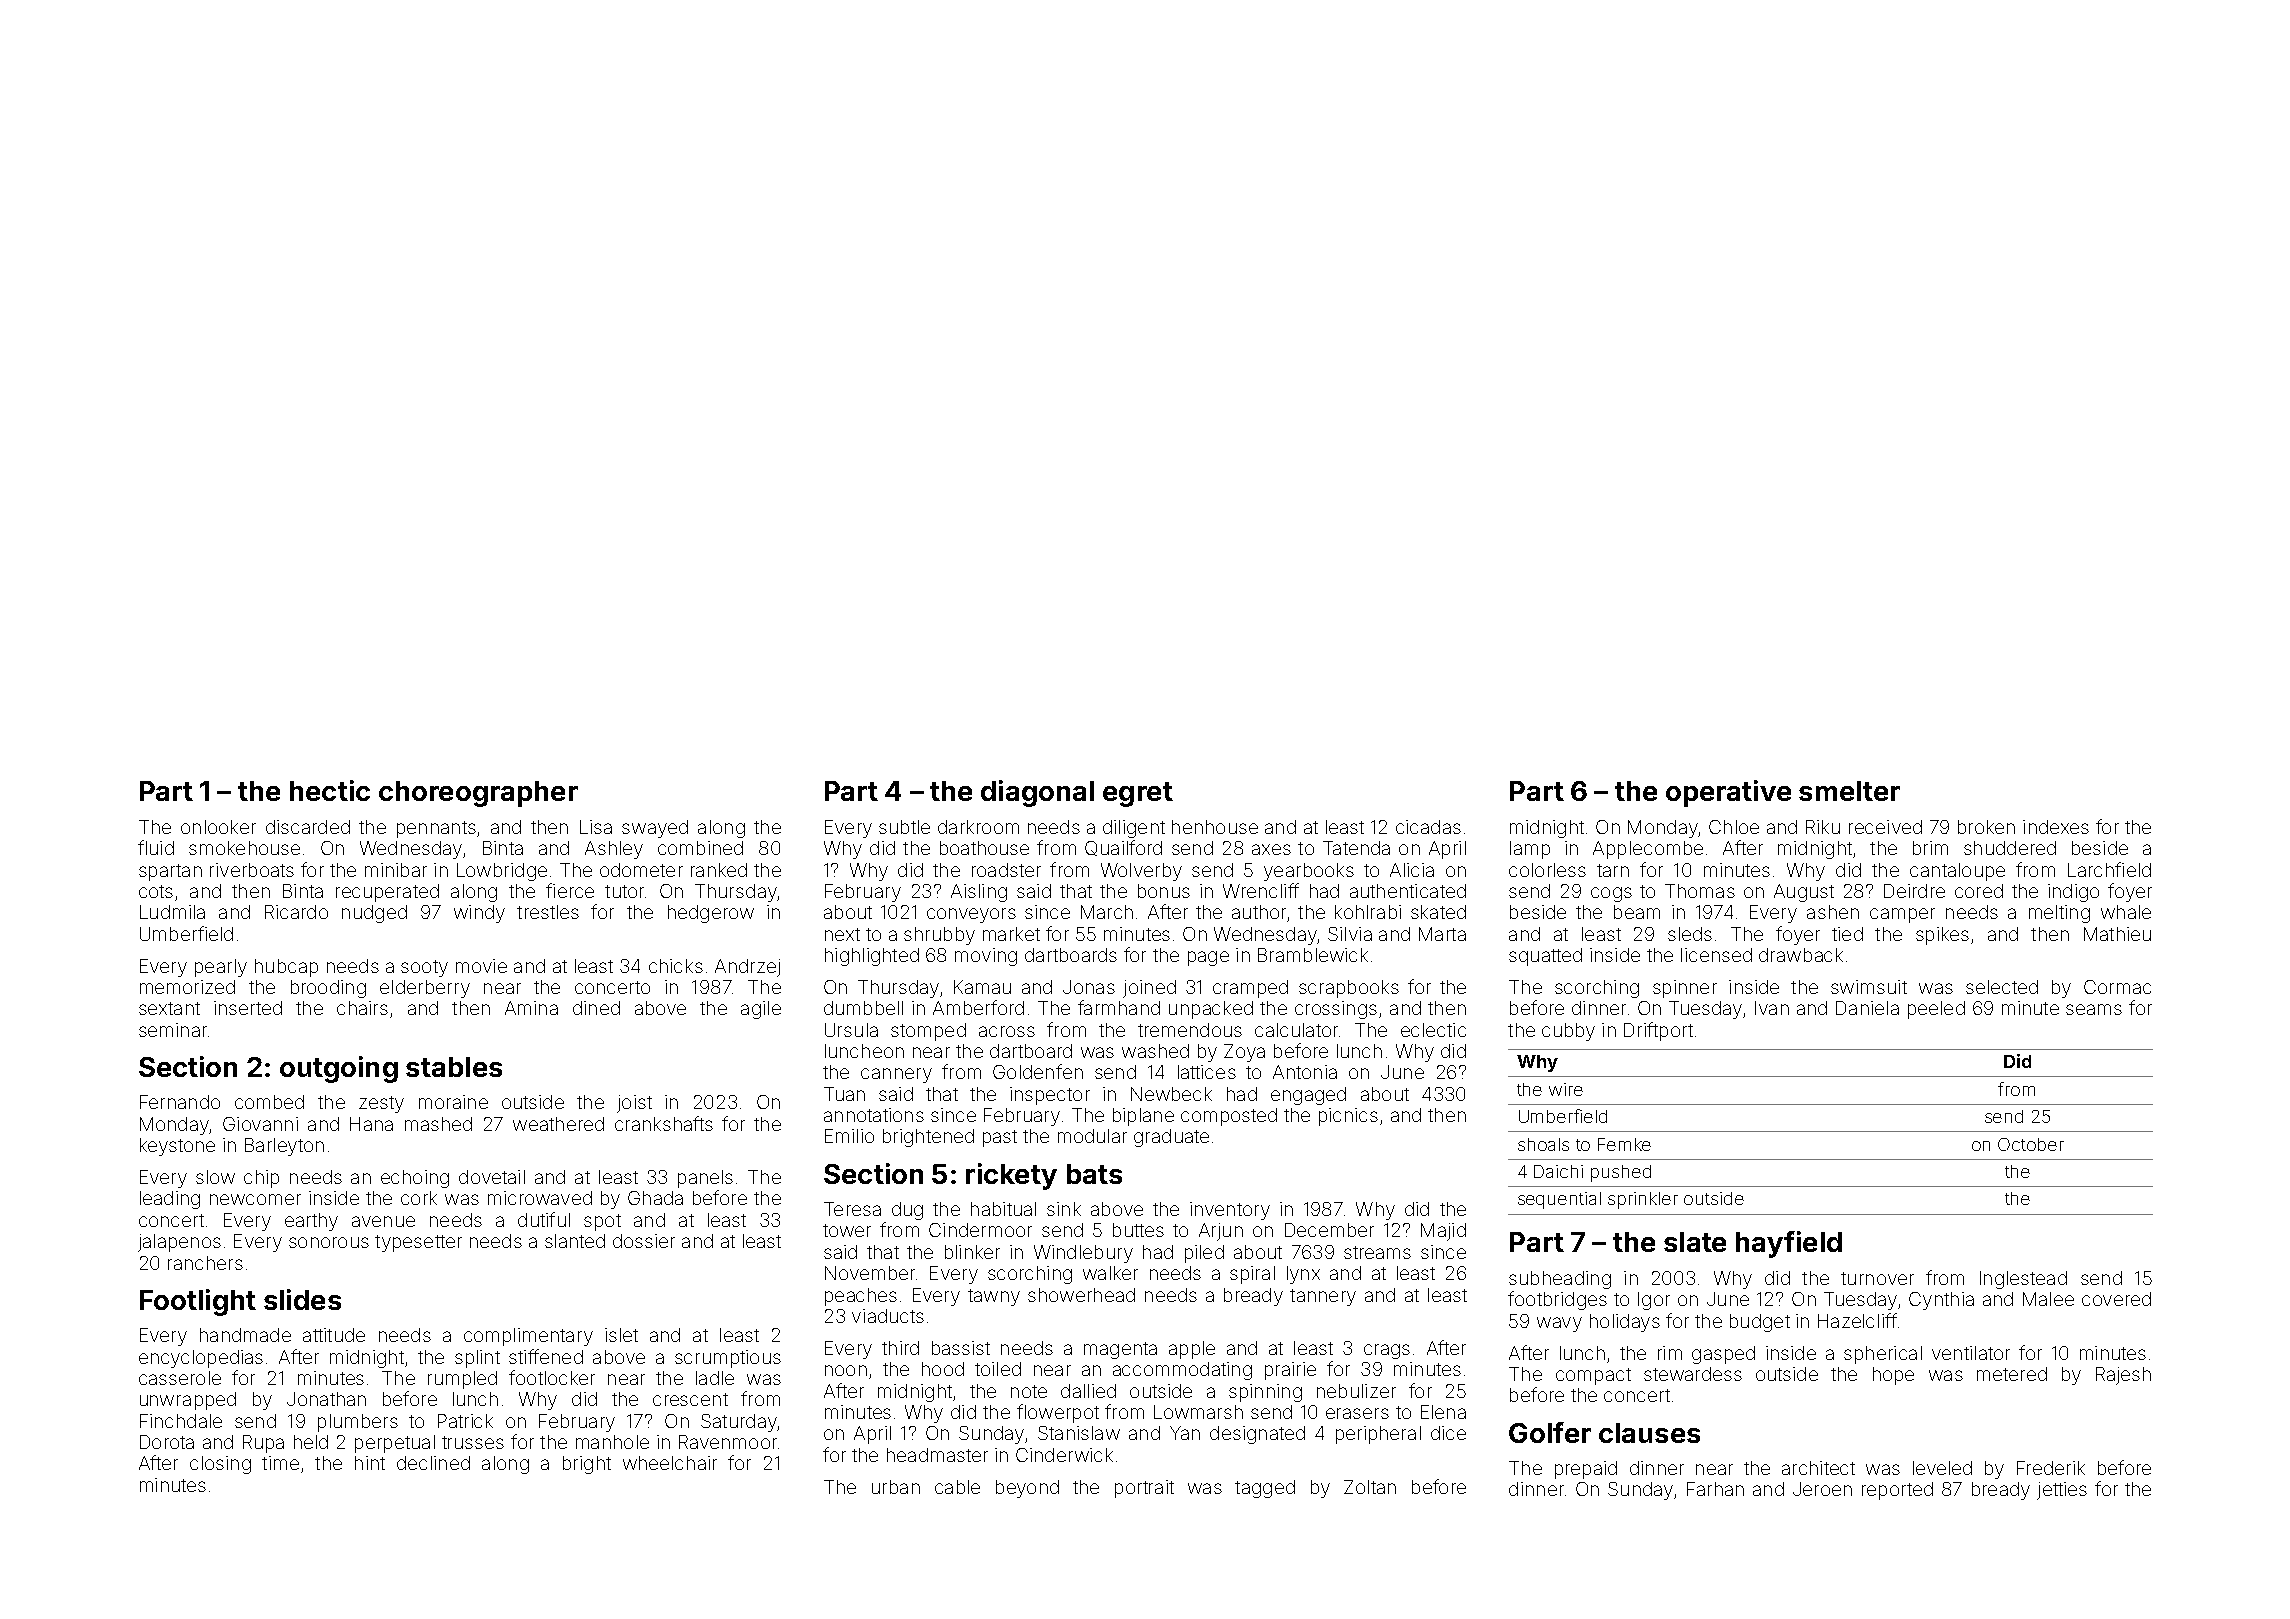 This image has width=2290, height=1619. What do you see at coordinates (1849, 791) in the image?
I see `smelter` at bounding box center [1849, 791].
